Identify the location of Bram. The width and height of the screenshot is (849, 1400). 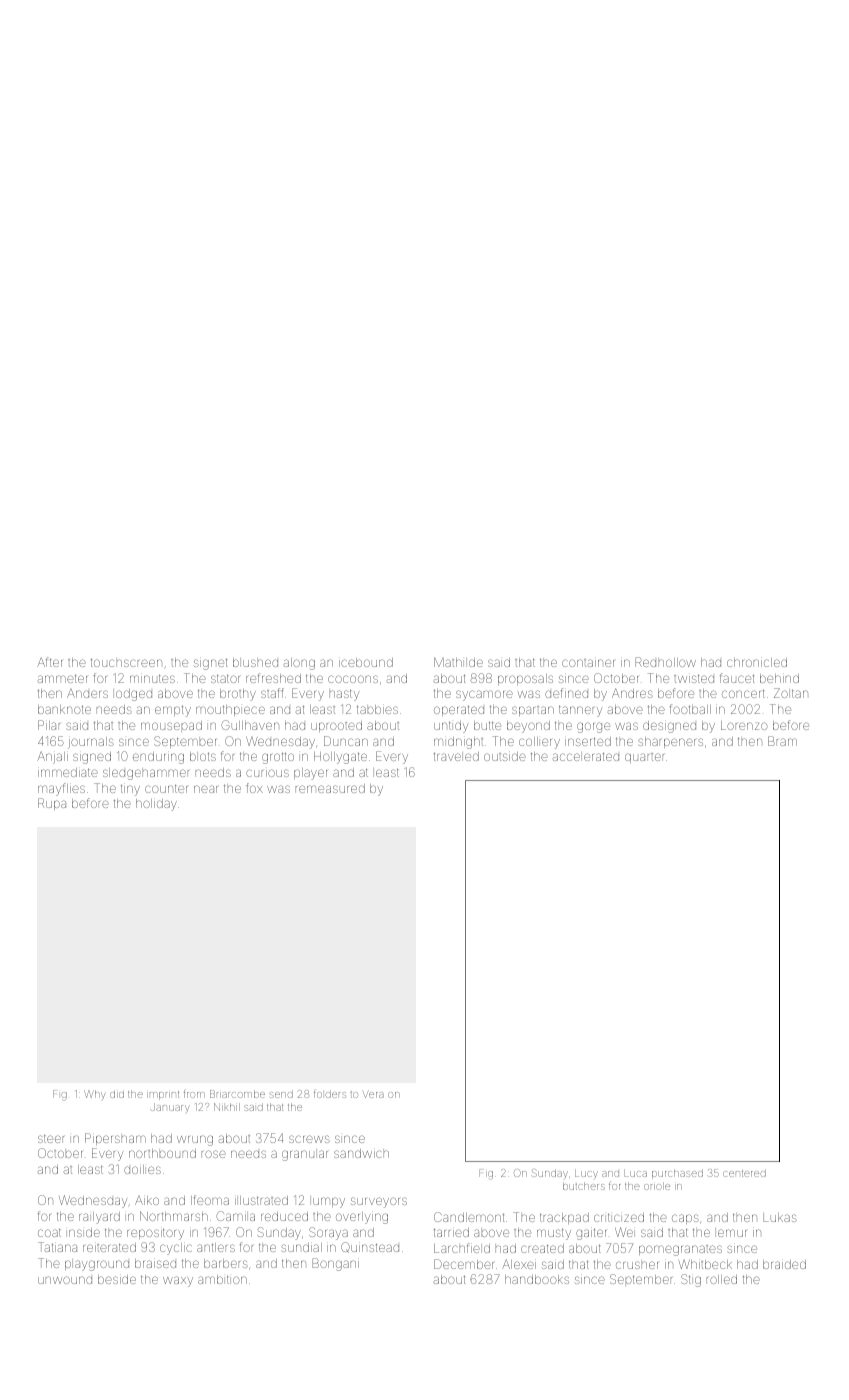
(782, 741).
